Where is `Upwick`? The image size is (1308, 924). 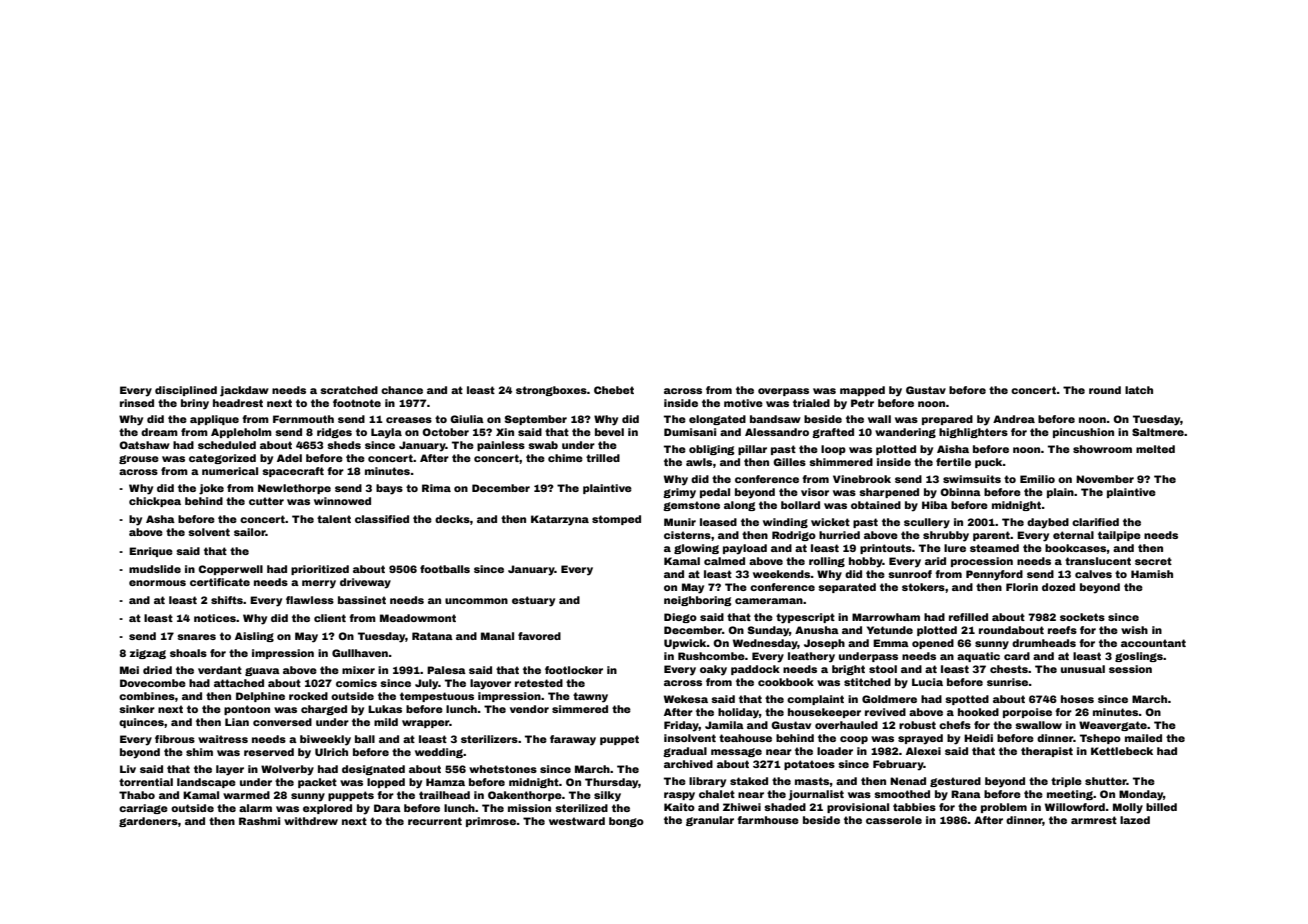
Upwick is located at coordinates (685, 644).
